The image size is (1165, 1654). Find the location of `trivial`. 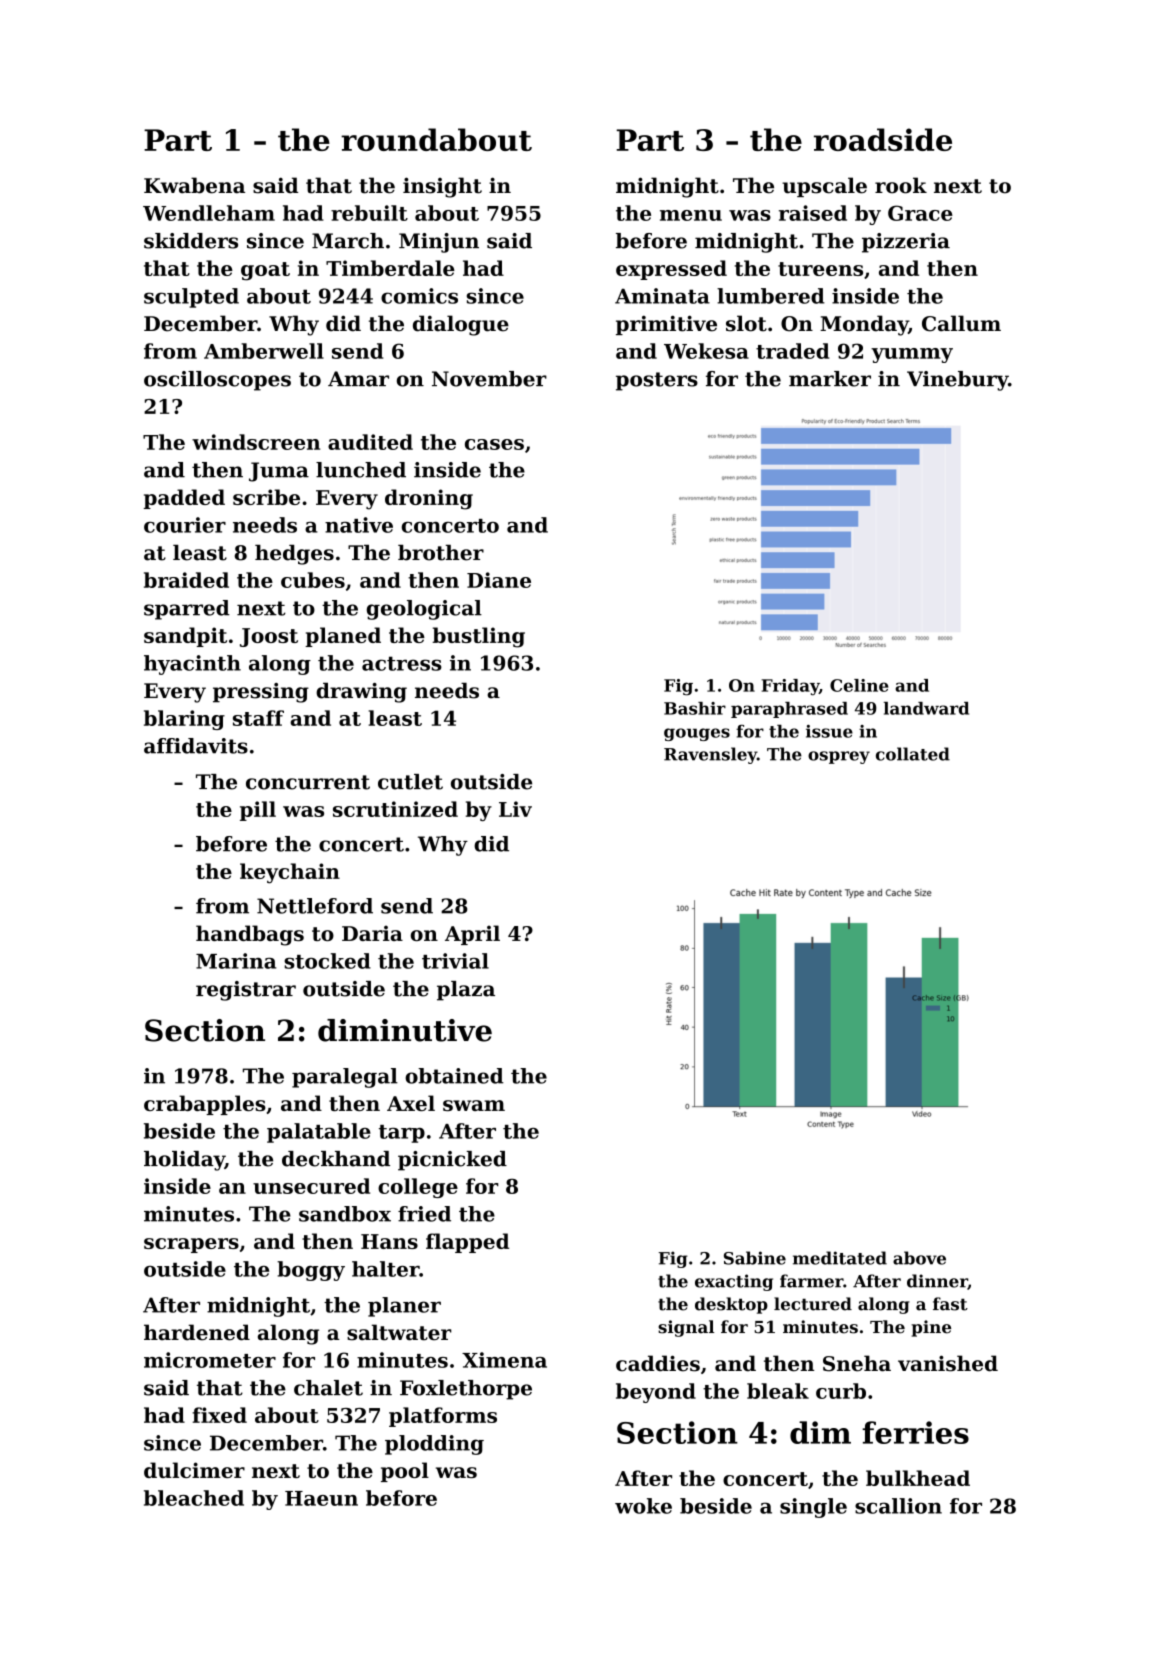

trivial is located at coordinates (455, 961).
